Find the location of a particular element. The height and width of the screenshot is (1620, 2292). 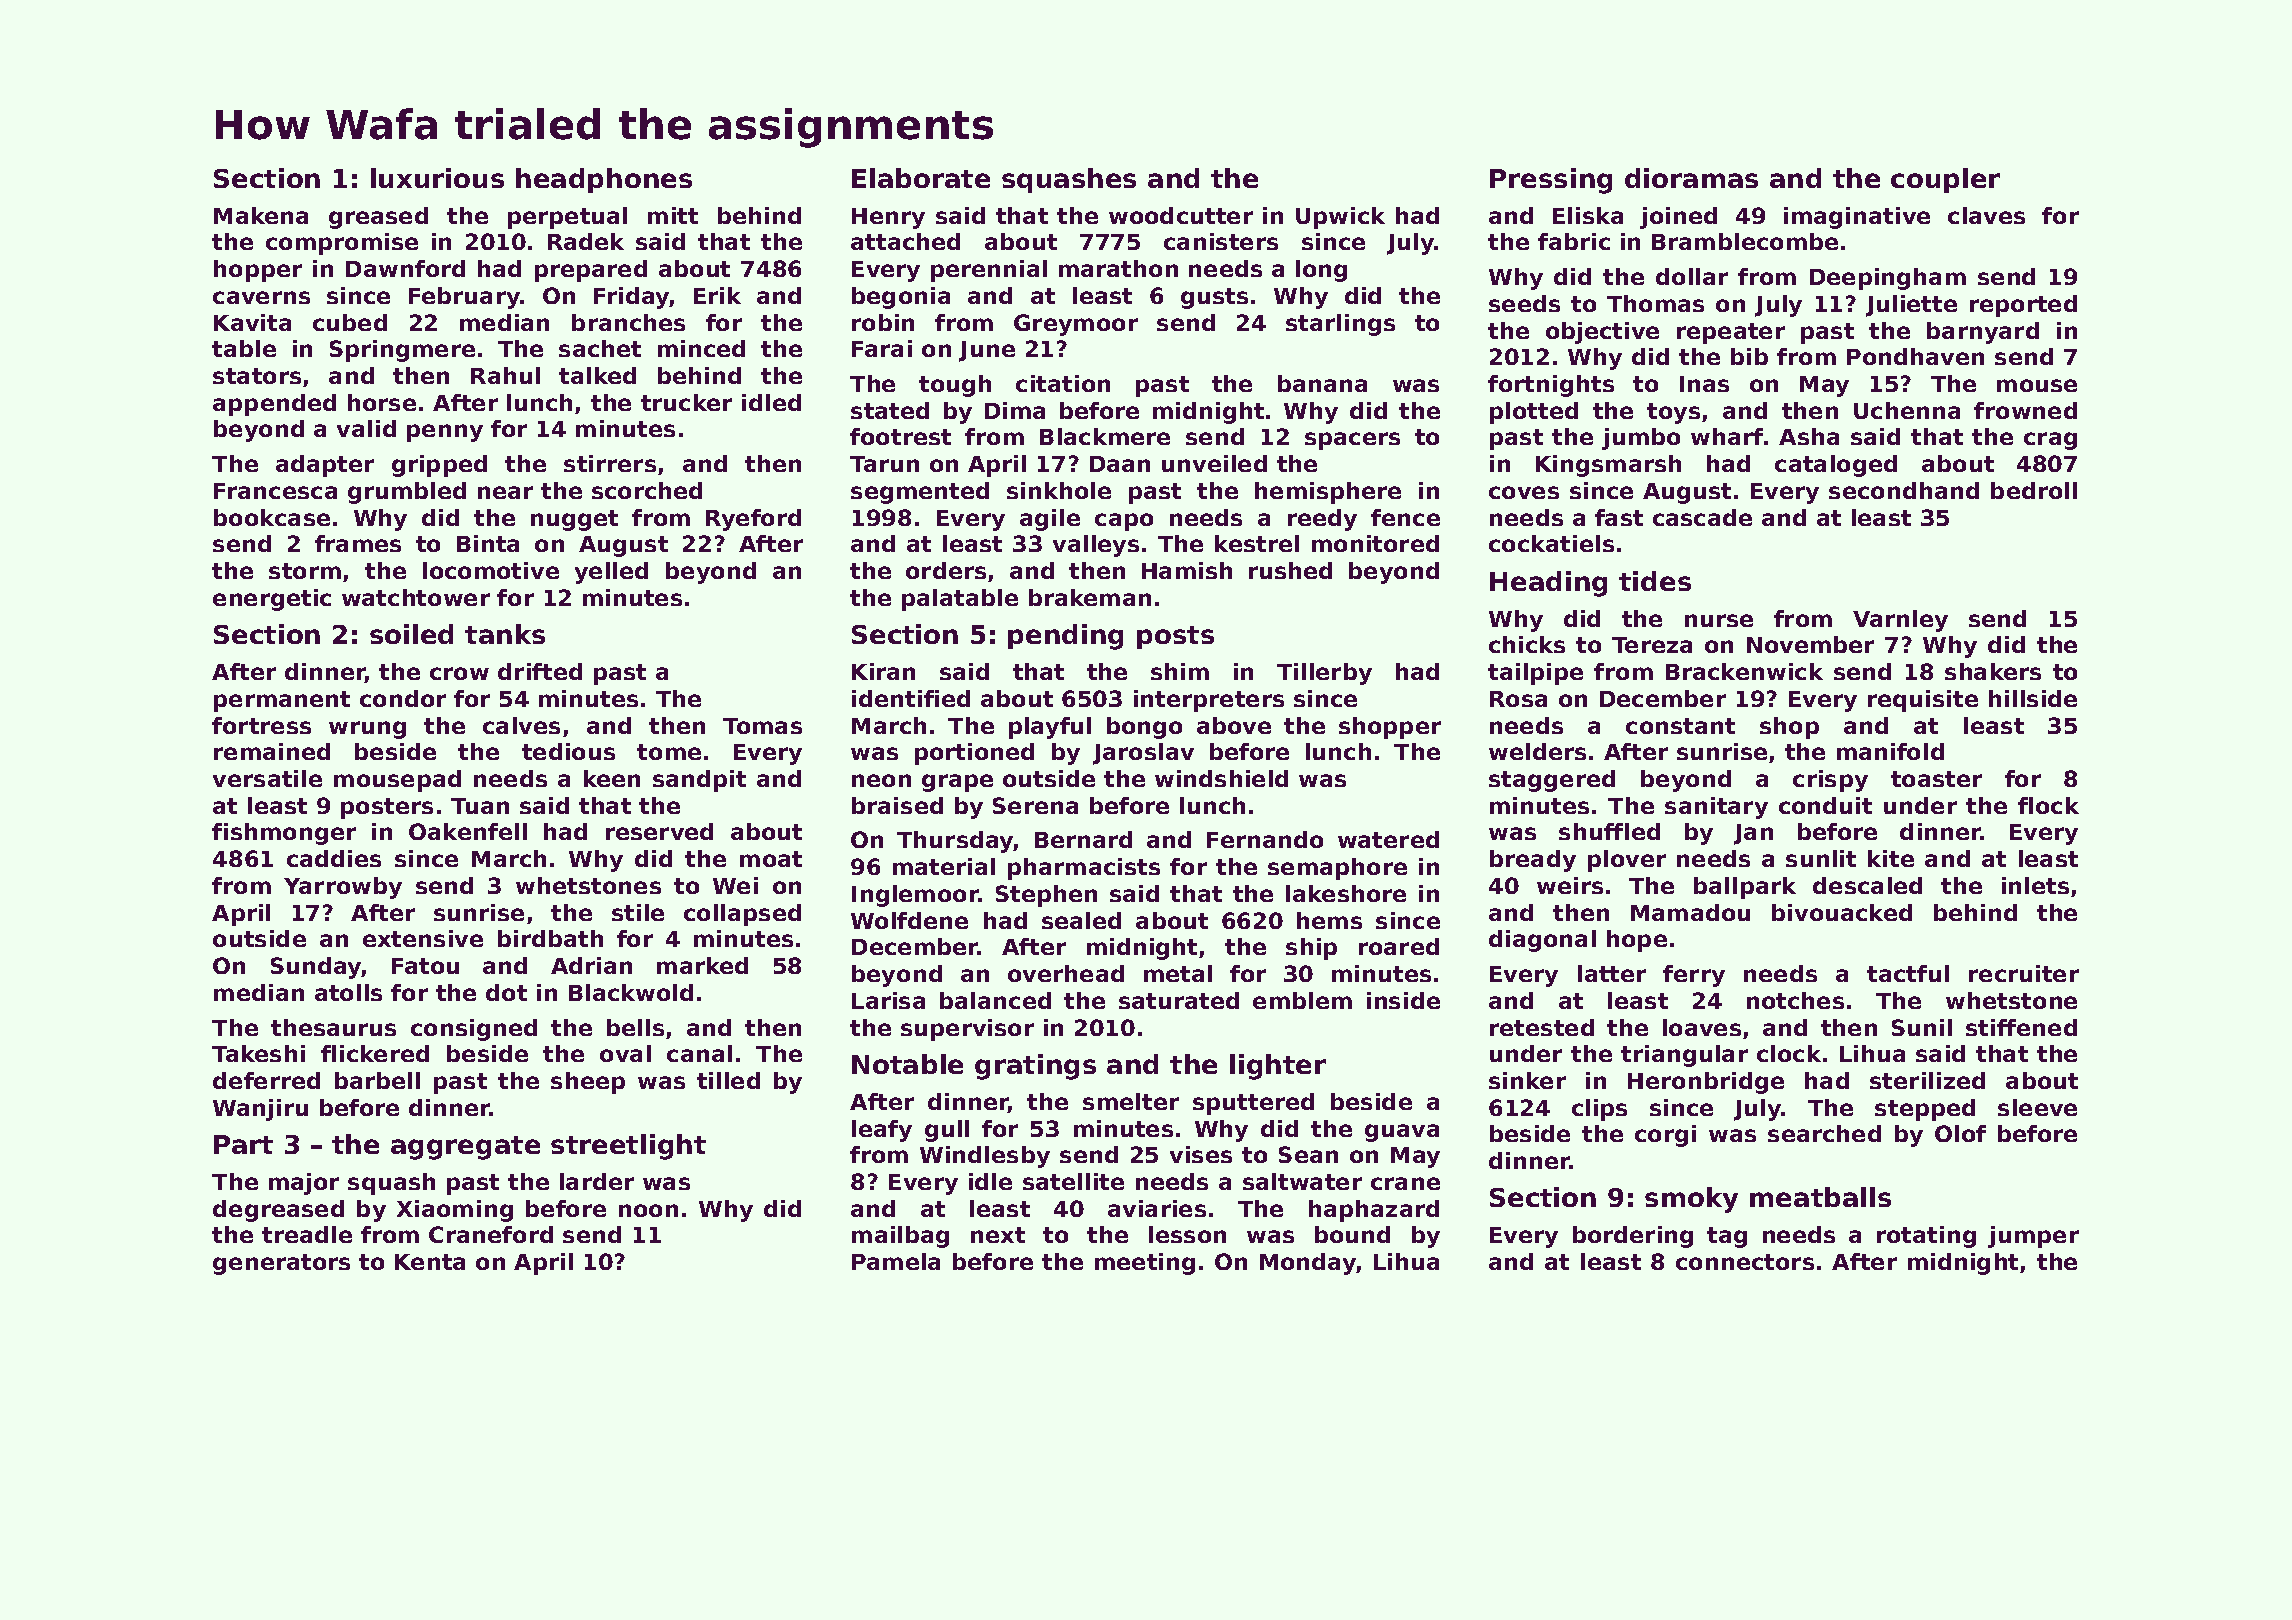

posters is located at coordinates (387, 808).
